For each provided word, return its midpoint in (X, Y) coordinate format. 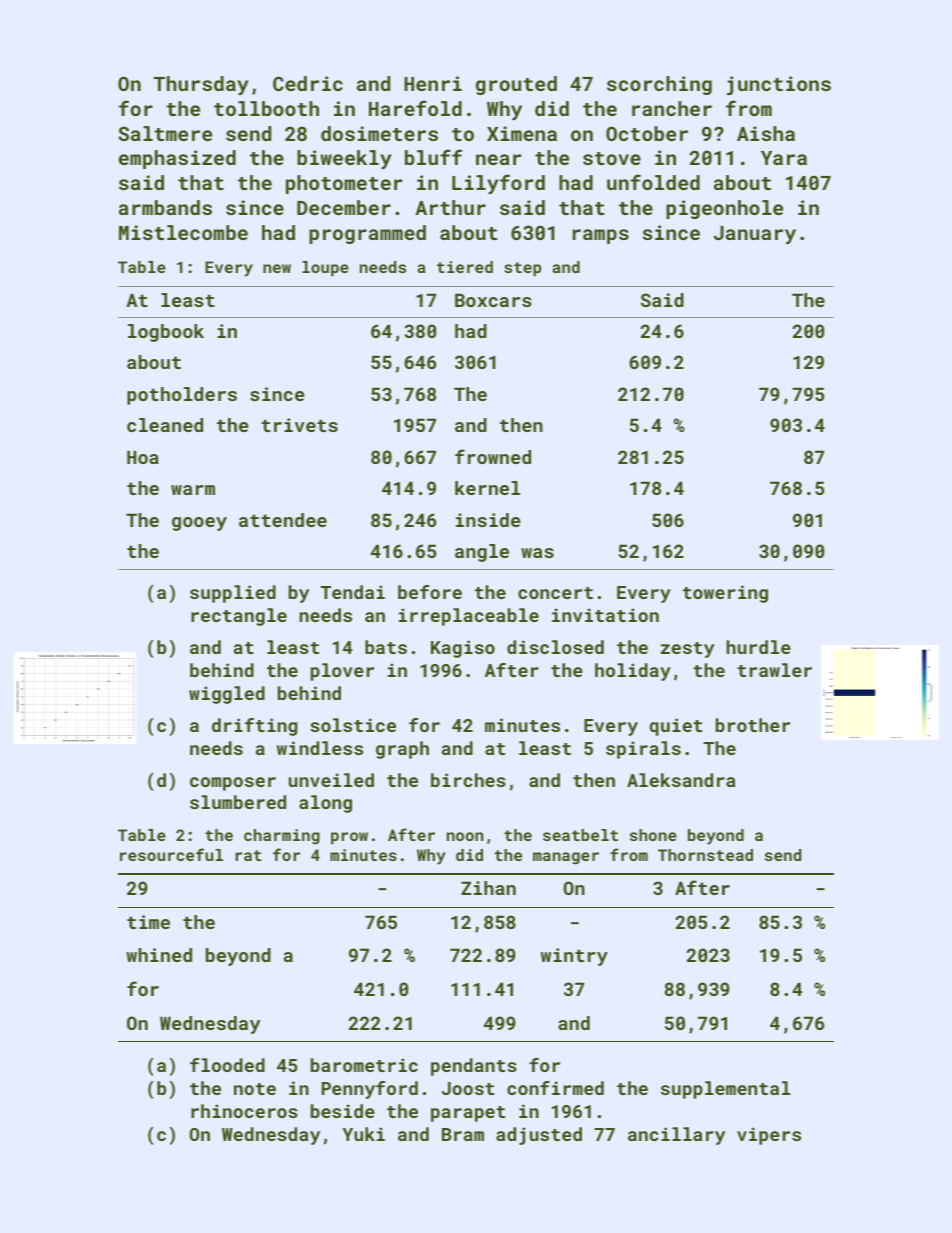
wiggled (227, 695)
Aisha (766, 133)
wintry (574, 957)
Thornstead (705, 855)
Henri (433, 83)
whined (159, 955)
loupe (325, 269)
